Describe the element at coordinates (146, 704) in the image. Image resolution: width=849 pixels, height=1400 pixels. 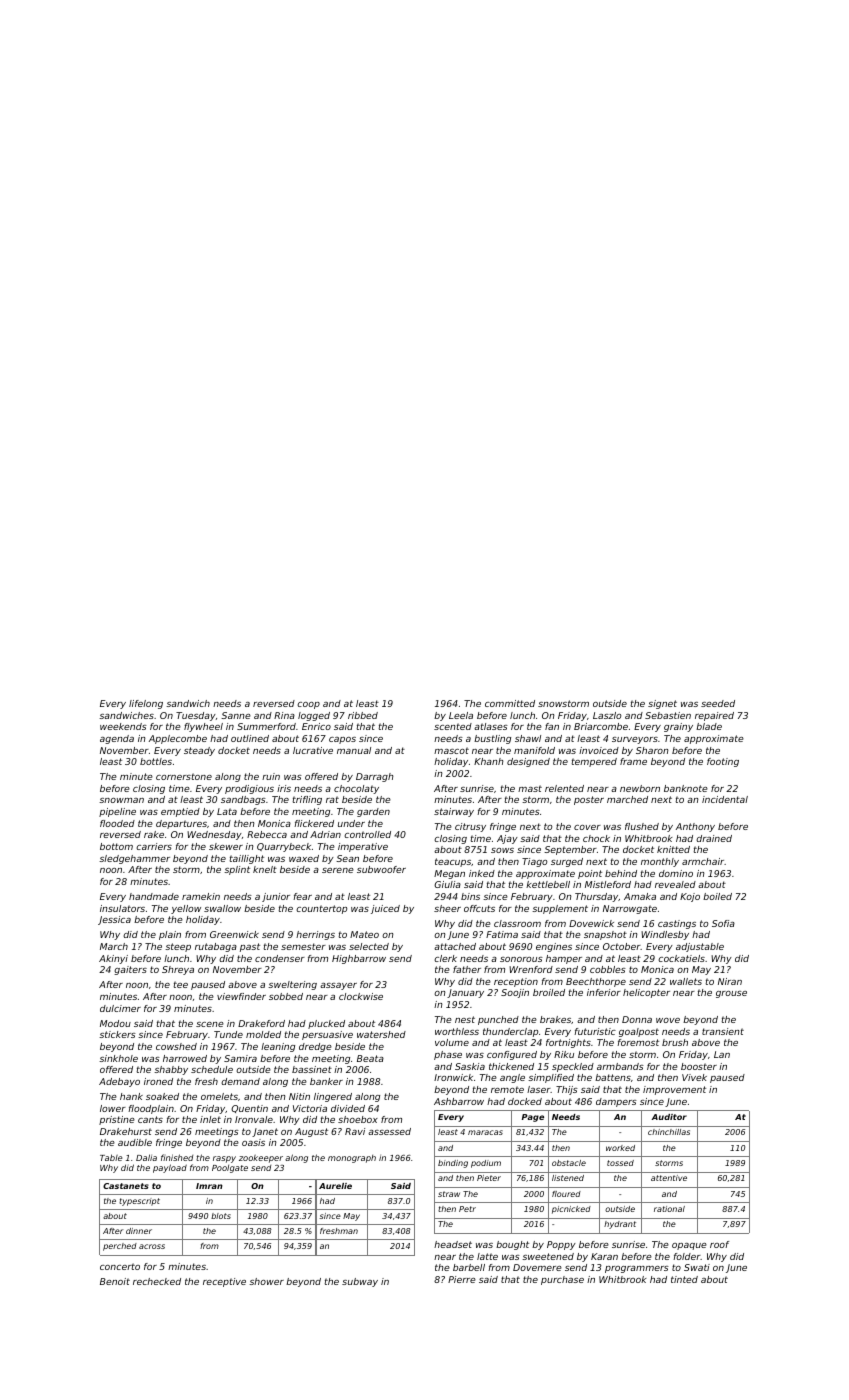
I see `lifelong` at that location.
